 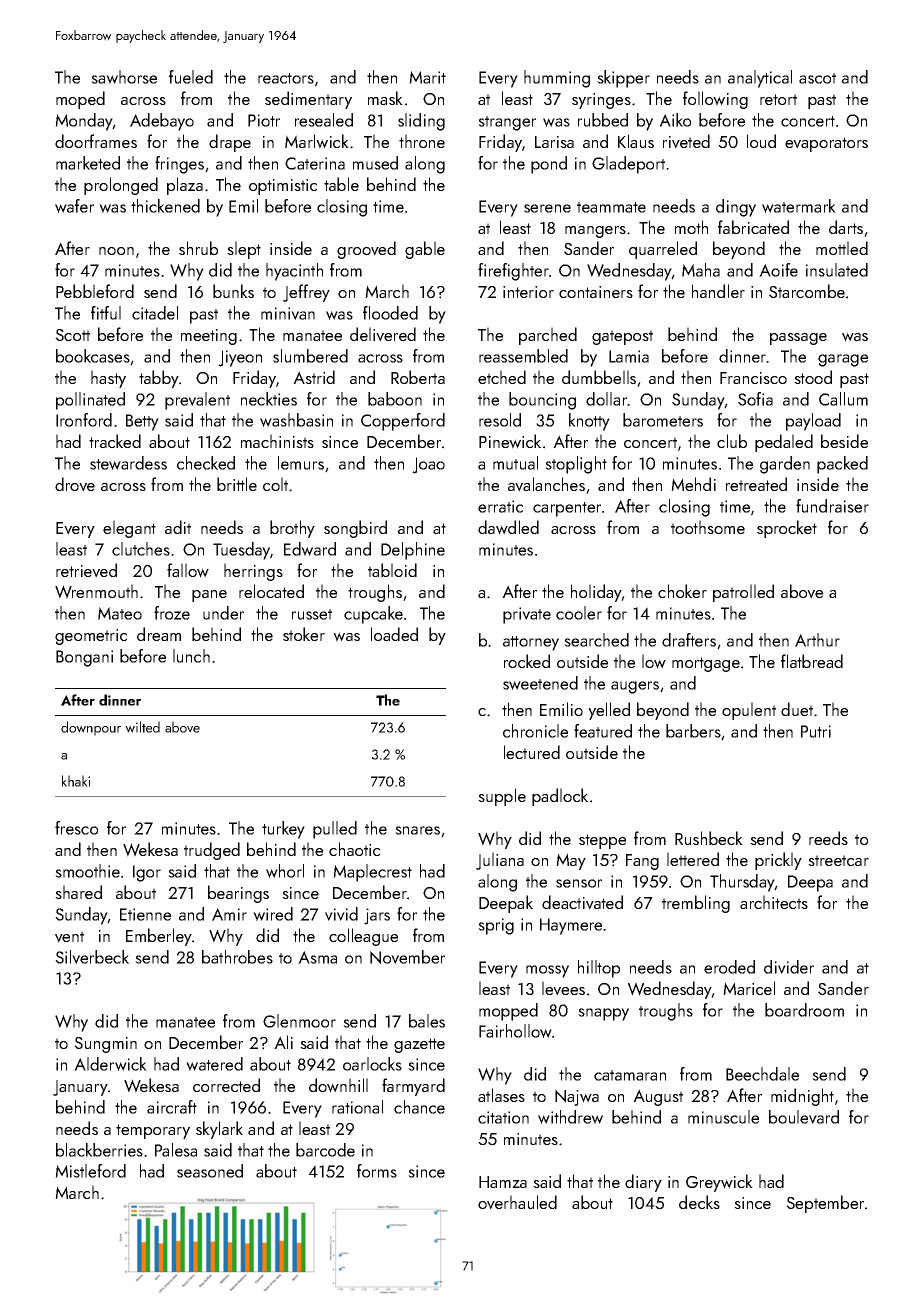 I want to click on drove, so click(x=75, y=484).
